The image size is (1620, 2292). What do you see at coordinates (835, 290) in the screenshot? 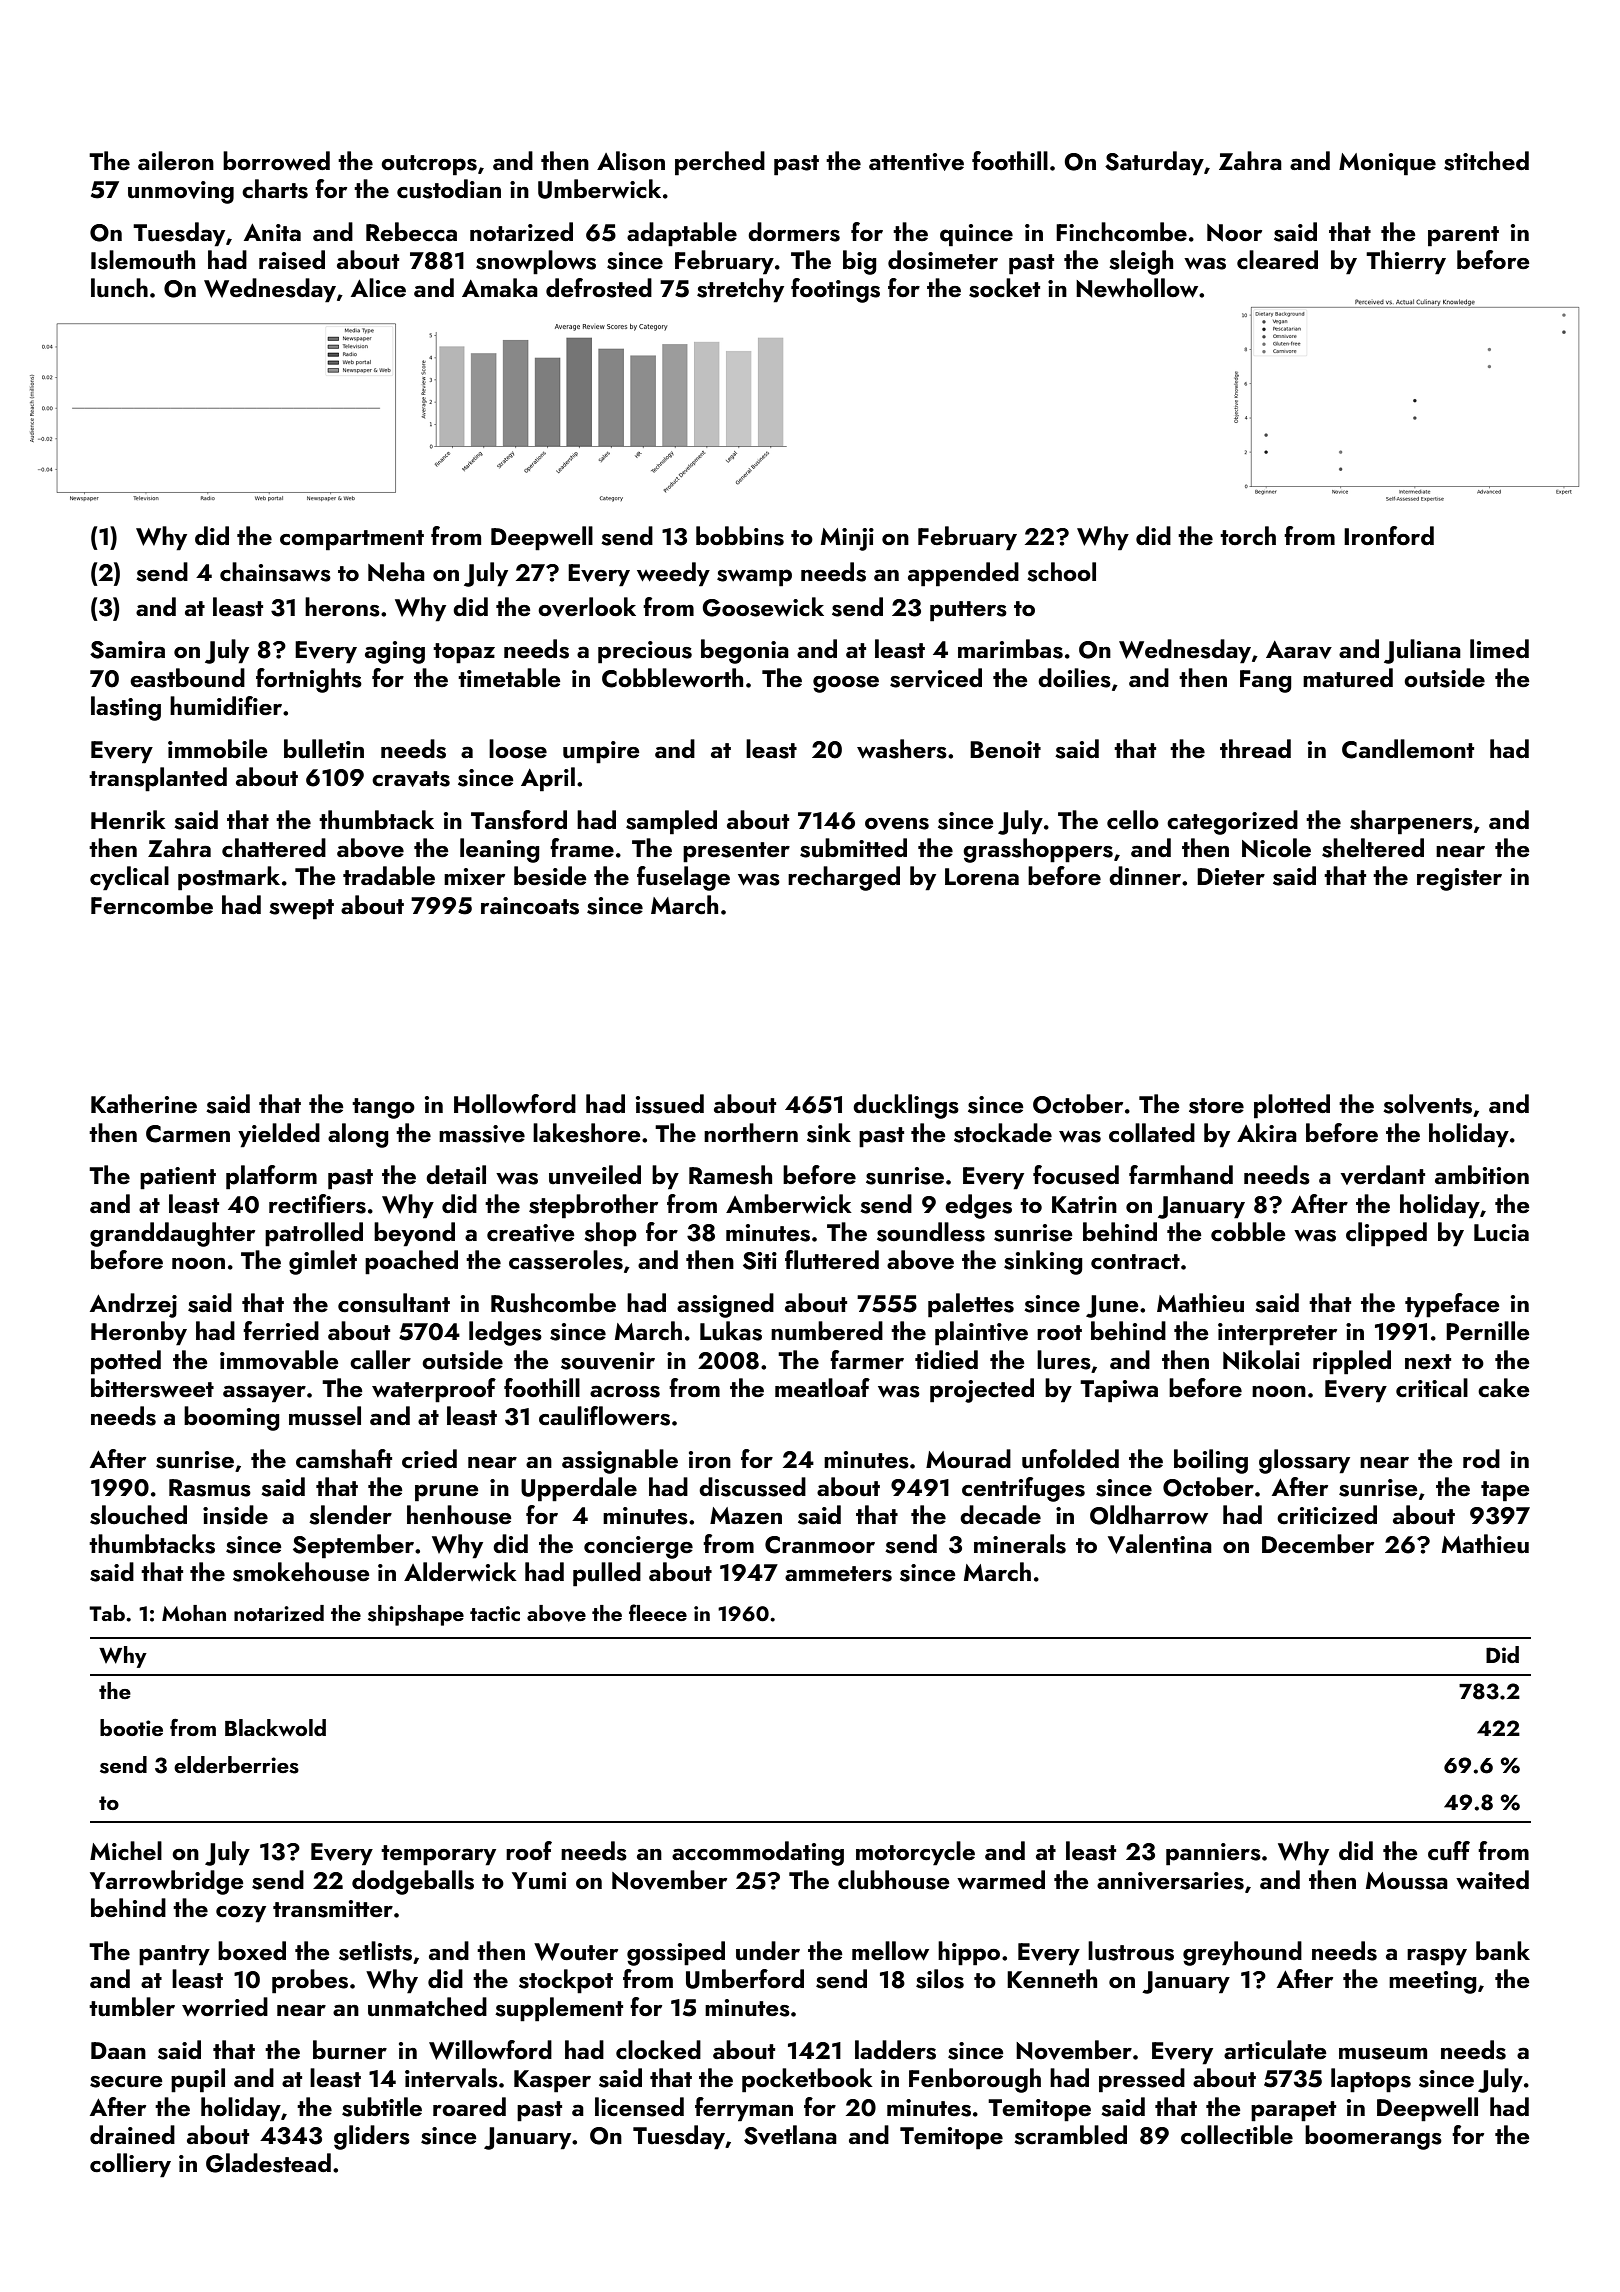
I see `footings` at bounding box center [835, 290].
